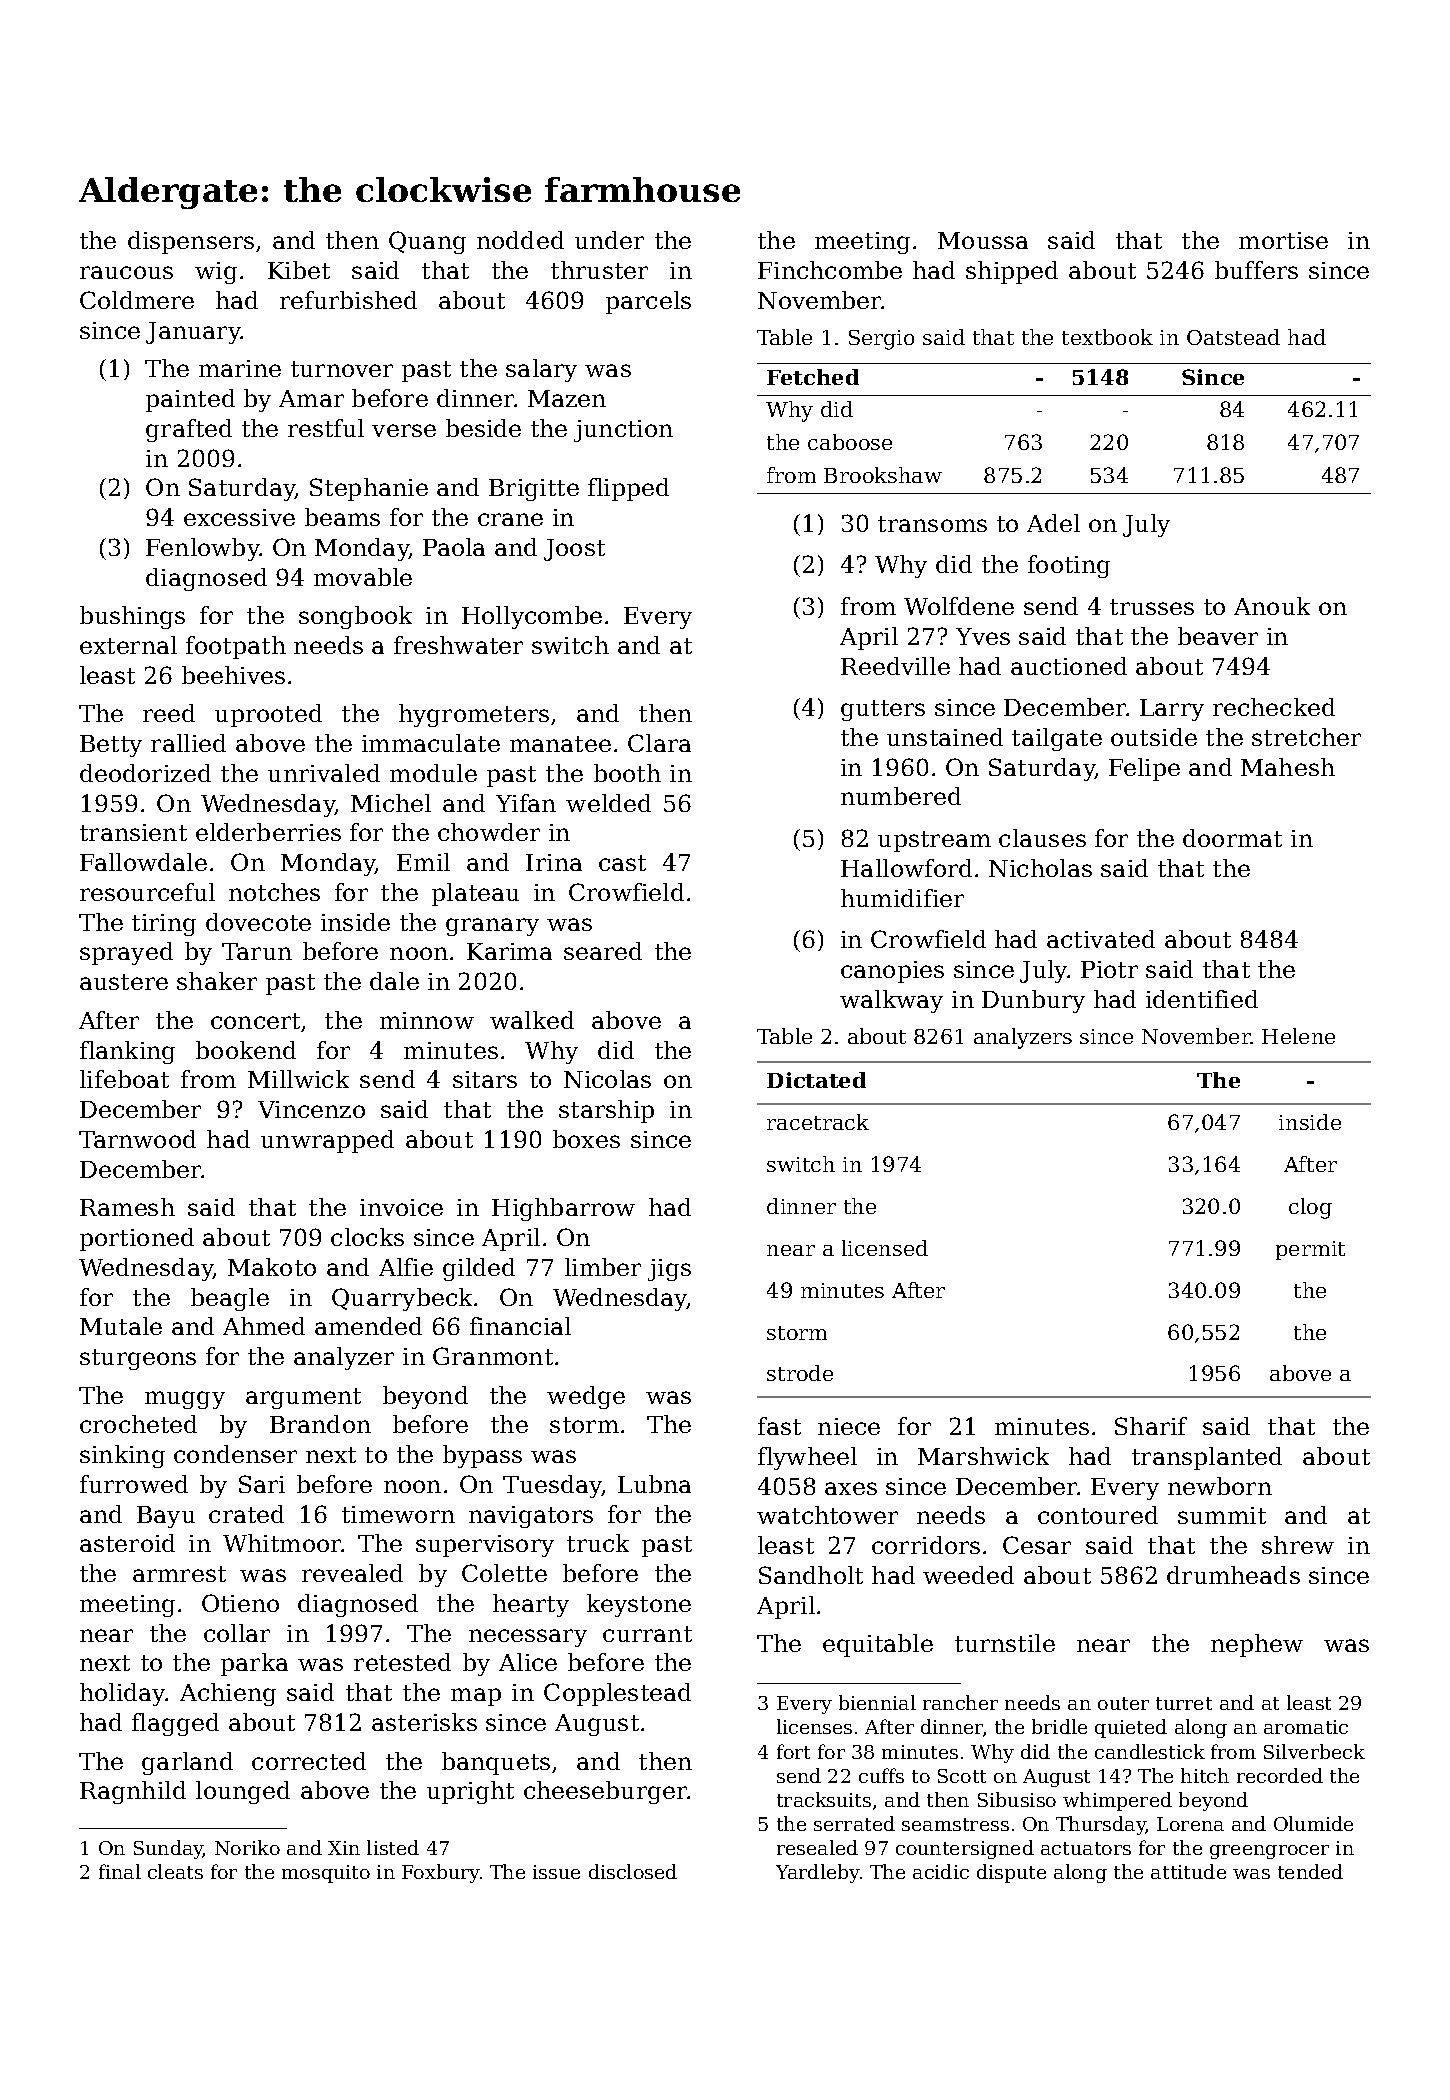 The image size is (1450, 2100). What do you see at coordinates (147, 892) in the page?
I see `resourceful` at bounding box center [147, 892].
